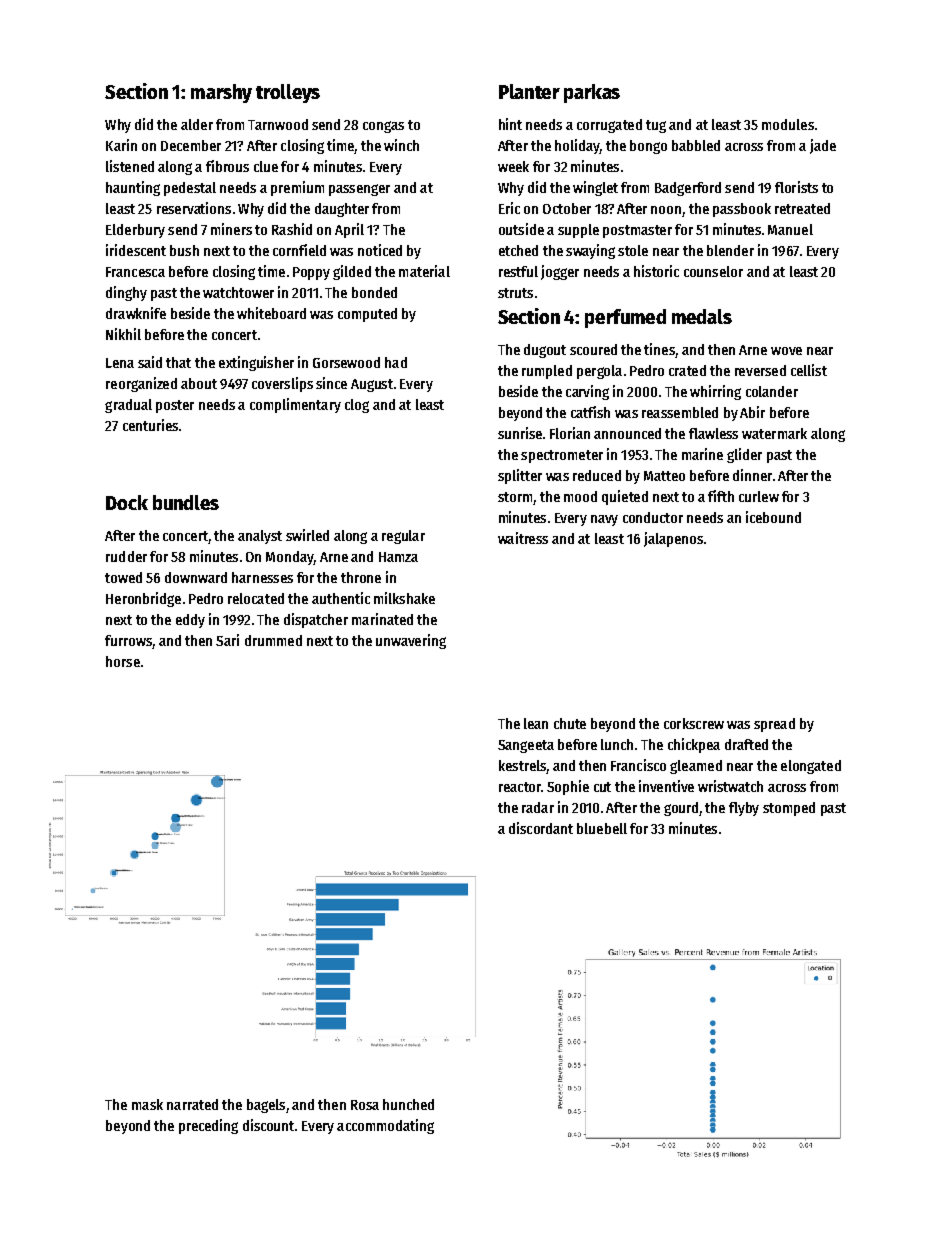 The height and width of the screenshot is (1233, 952). What do you see at coordinates (221, 93) in the screenshot?
I see `marshy` at bounding box center [221, 93].
